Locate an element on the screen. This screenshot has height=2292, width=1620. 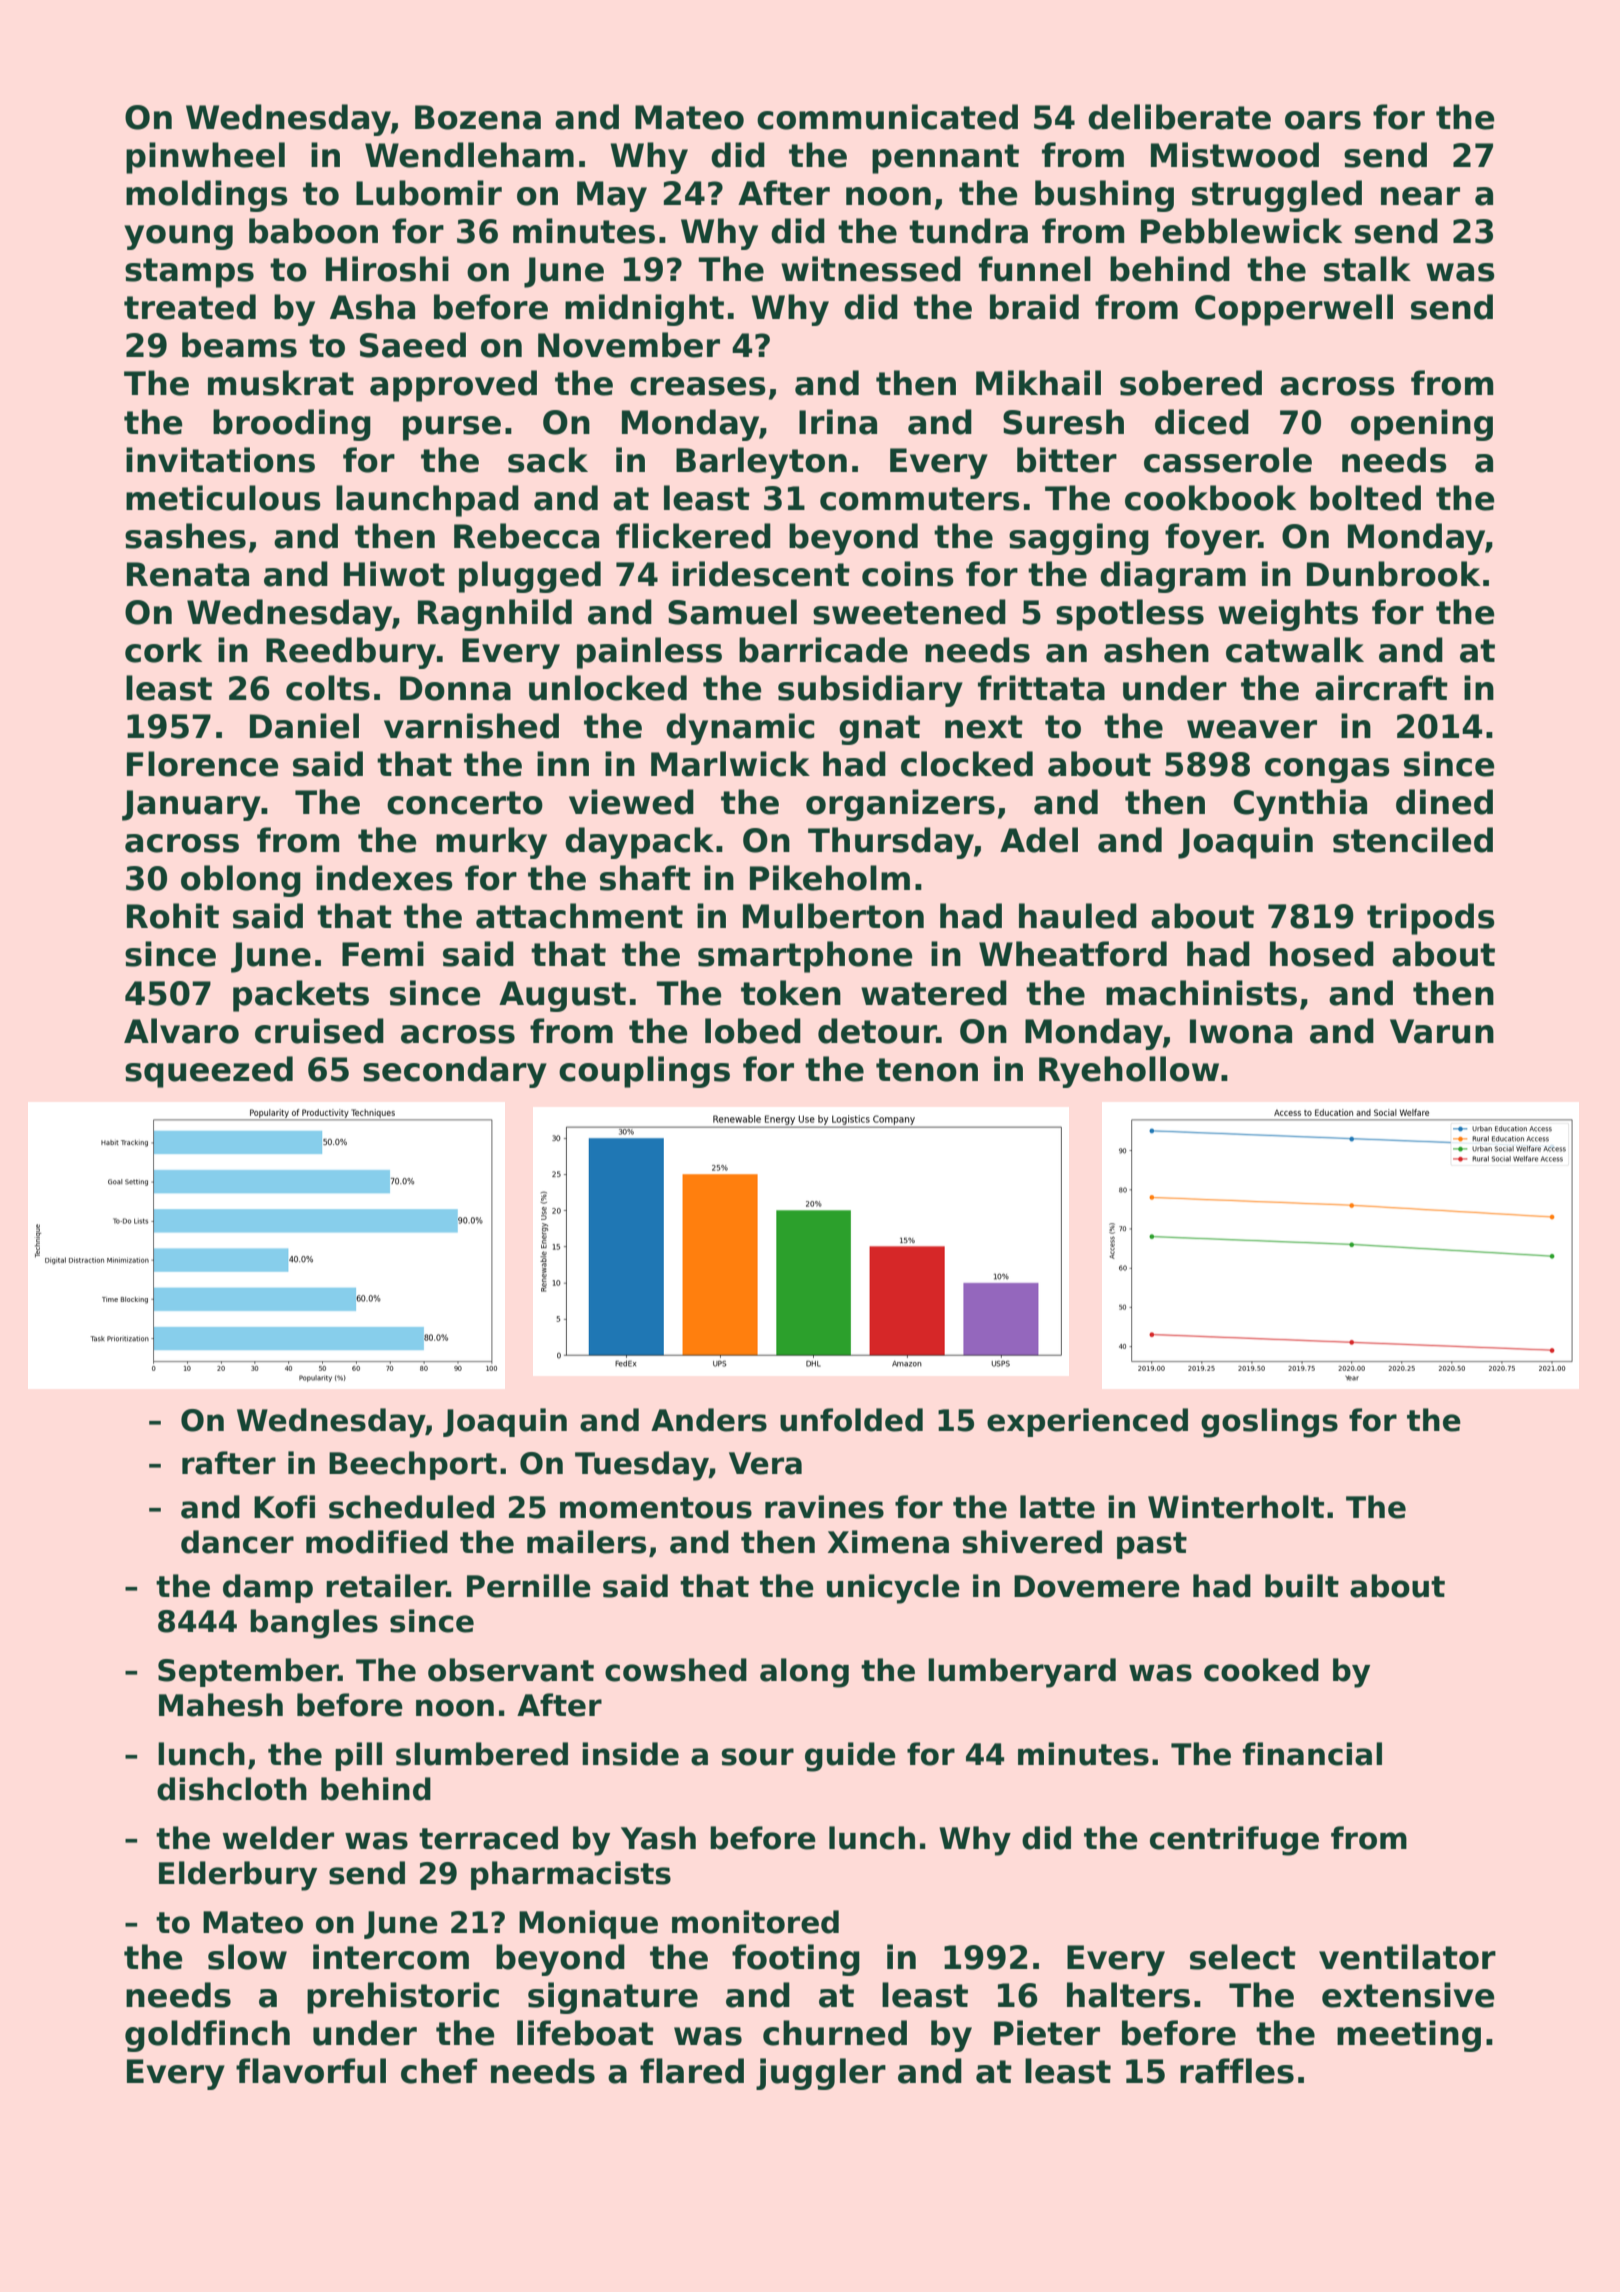
built is located at coordinates (1302, 1586).
